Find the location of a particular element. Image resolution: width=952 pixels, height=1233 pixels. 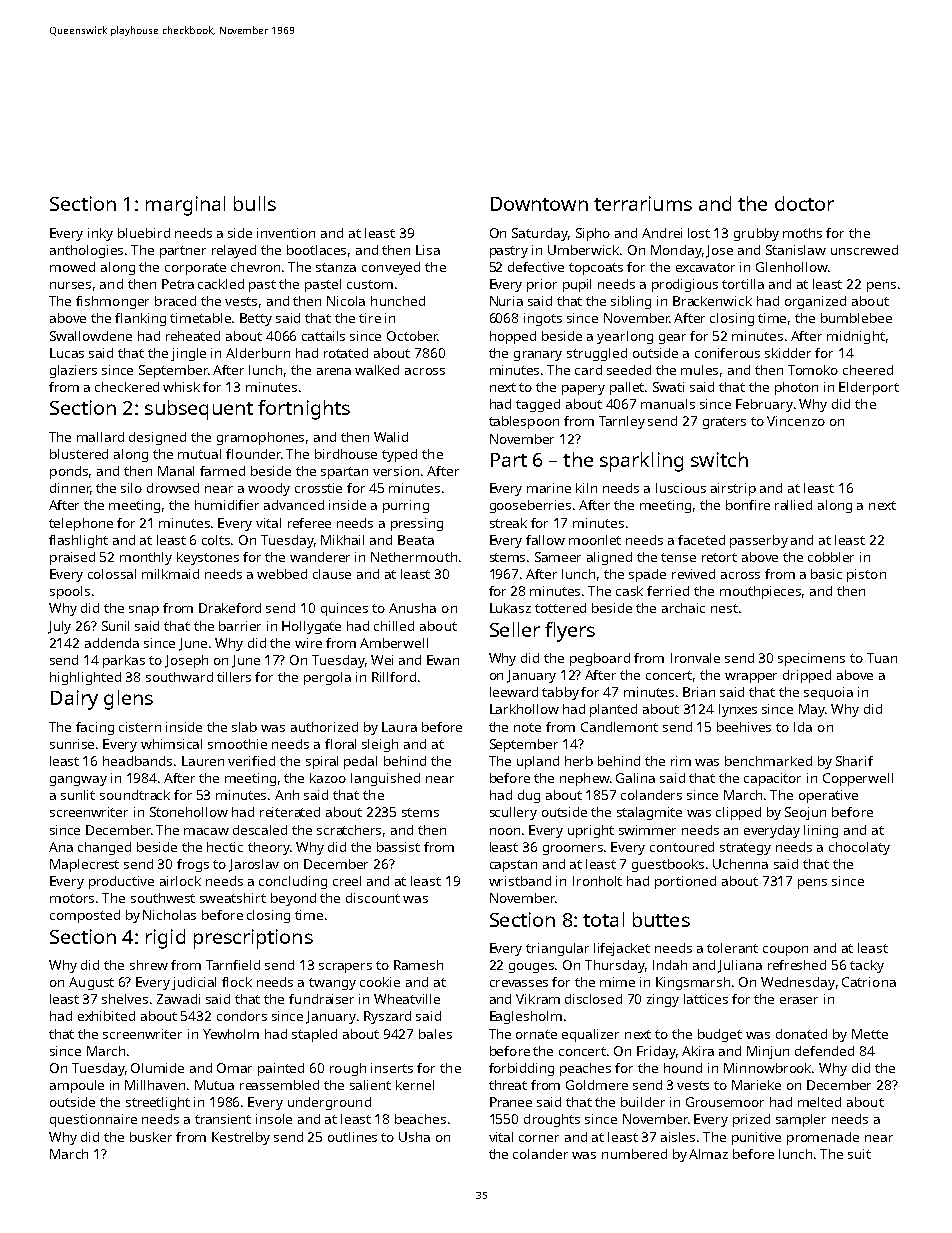

marine is located at coordinates (549, 488).
